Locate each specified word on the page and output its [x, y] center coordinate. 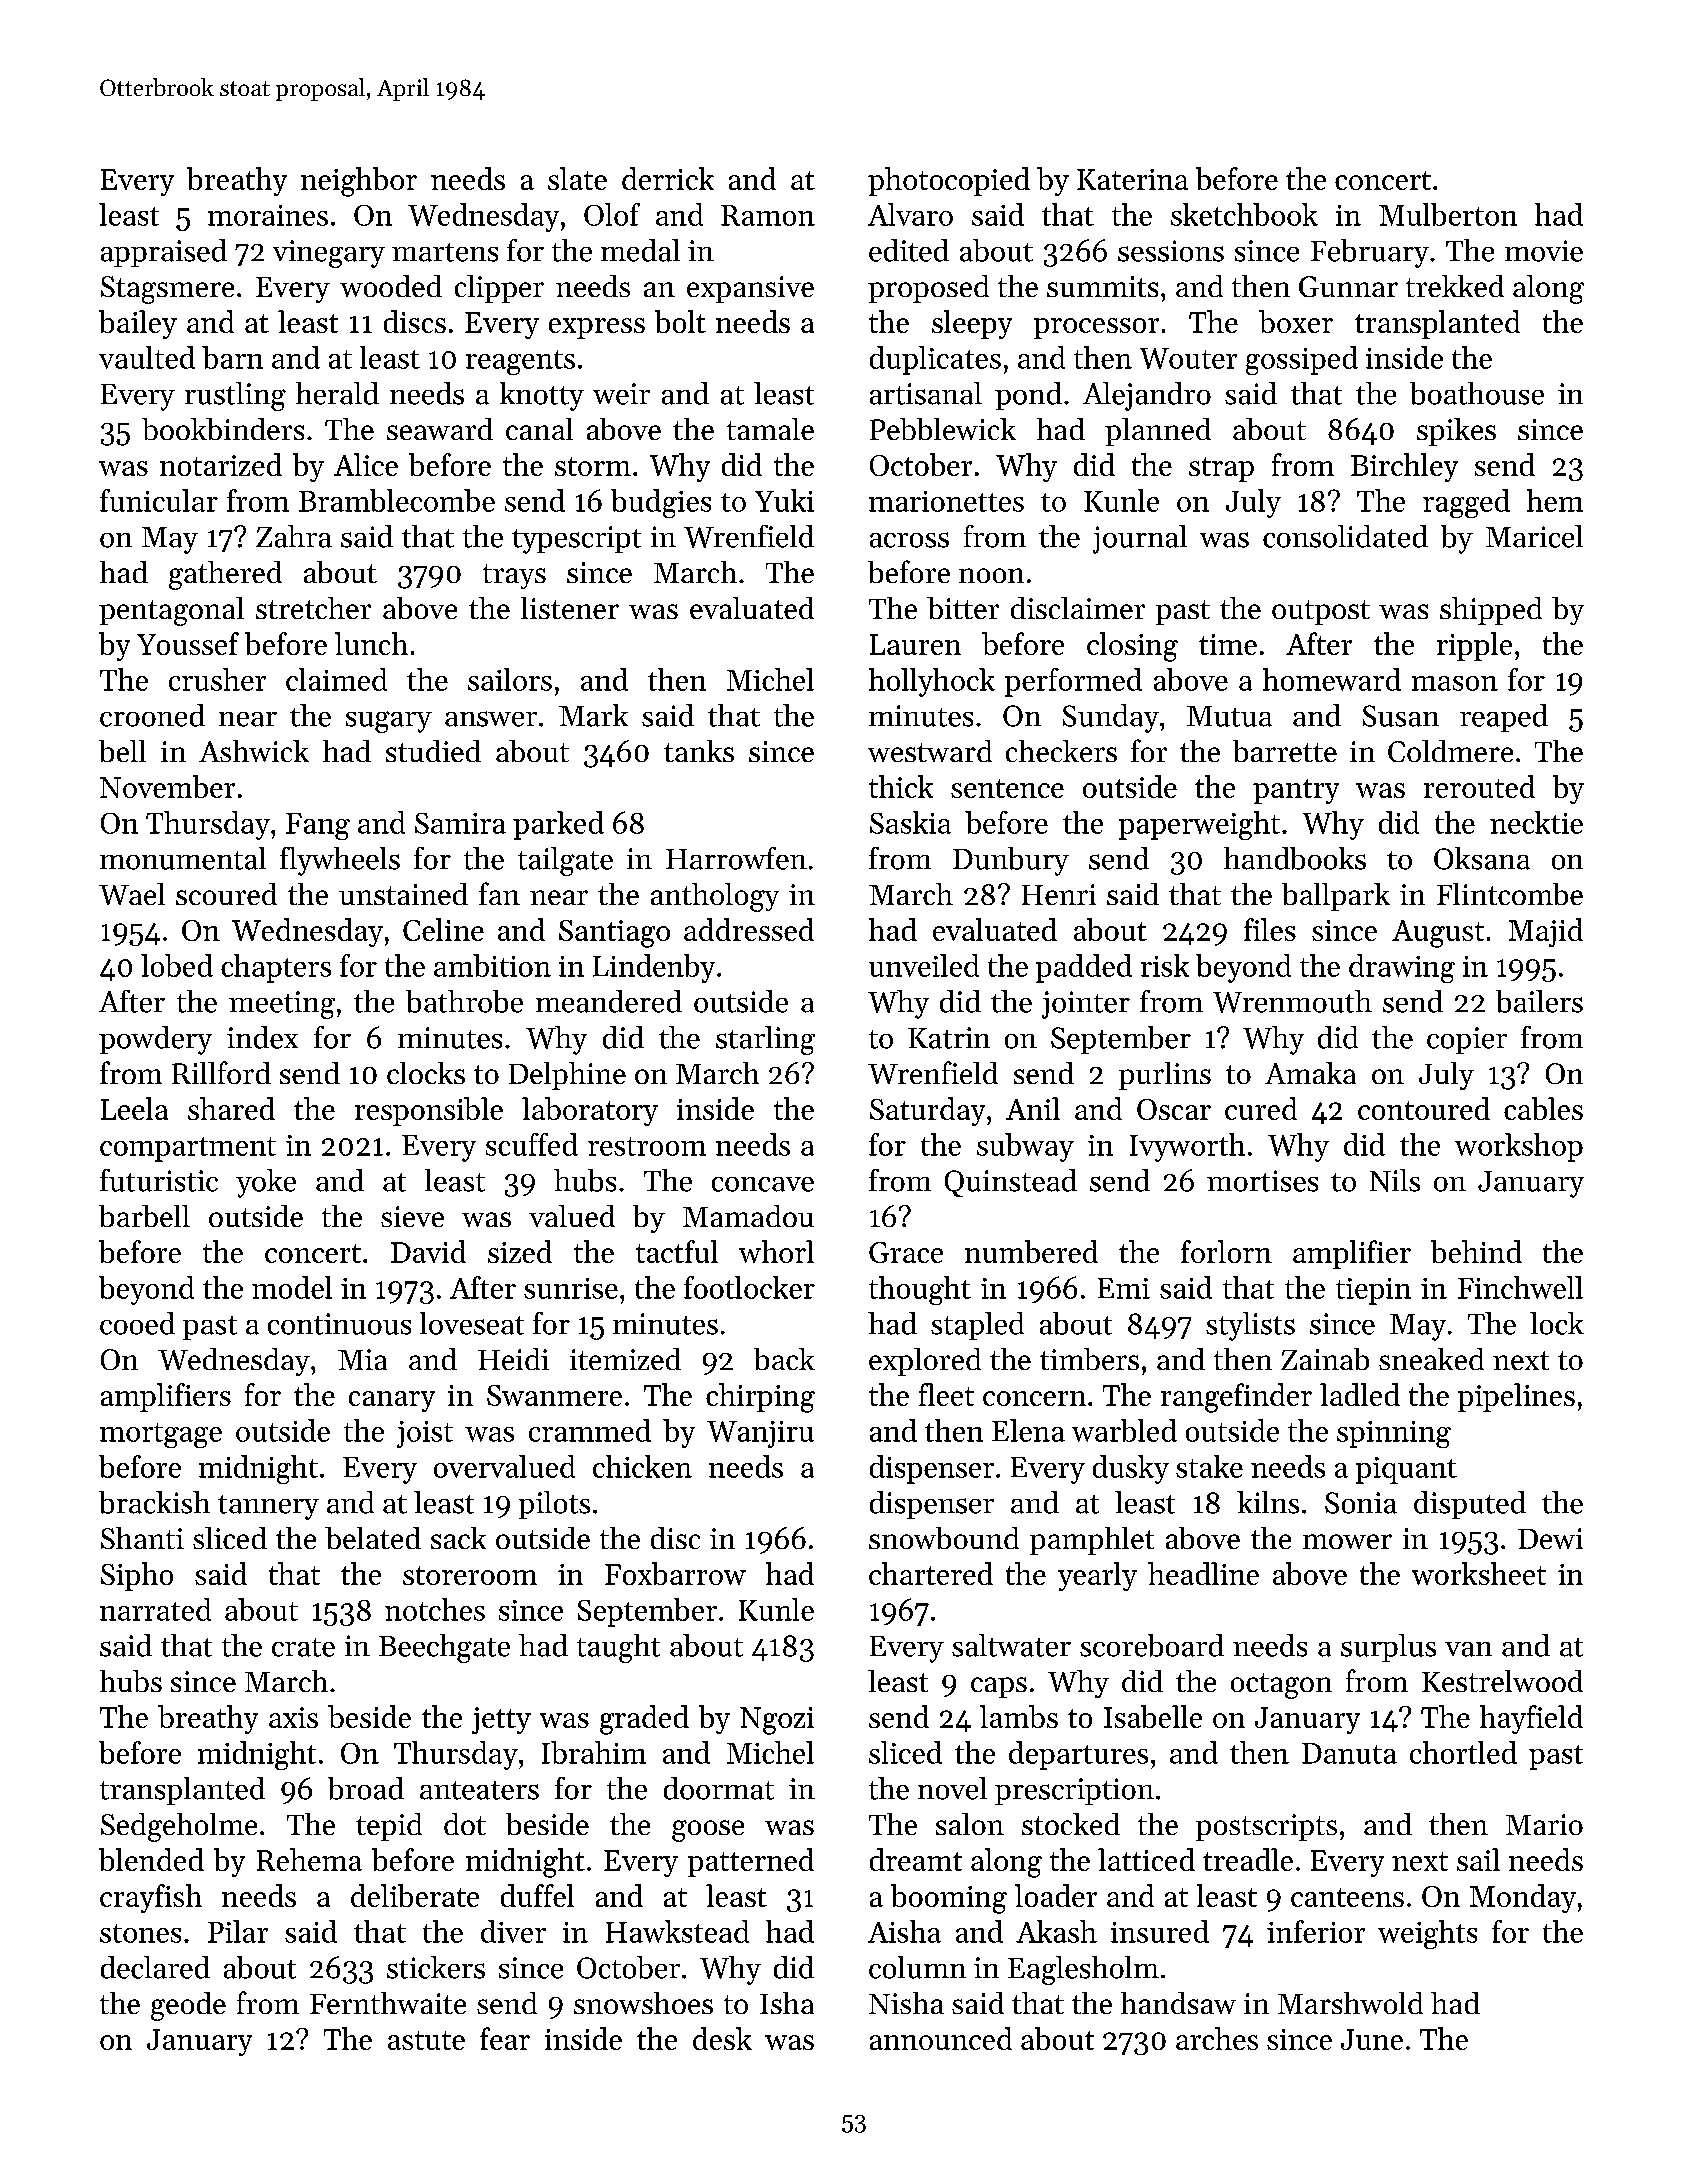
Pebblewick [943, 429]
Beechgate [444, 1648]
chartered [931, 1573]
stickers [436, 1967]
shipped [1491, 611]
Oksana [1482, 858]
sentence [1007, 788]
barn [232, 357]
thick [901, 786]
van [1468, 1649]
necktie [1536, 822]
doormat [719, 1788]
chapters [276, 968]
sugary [389, 722]
